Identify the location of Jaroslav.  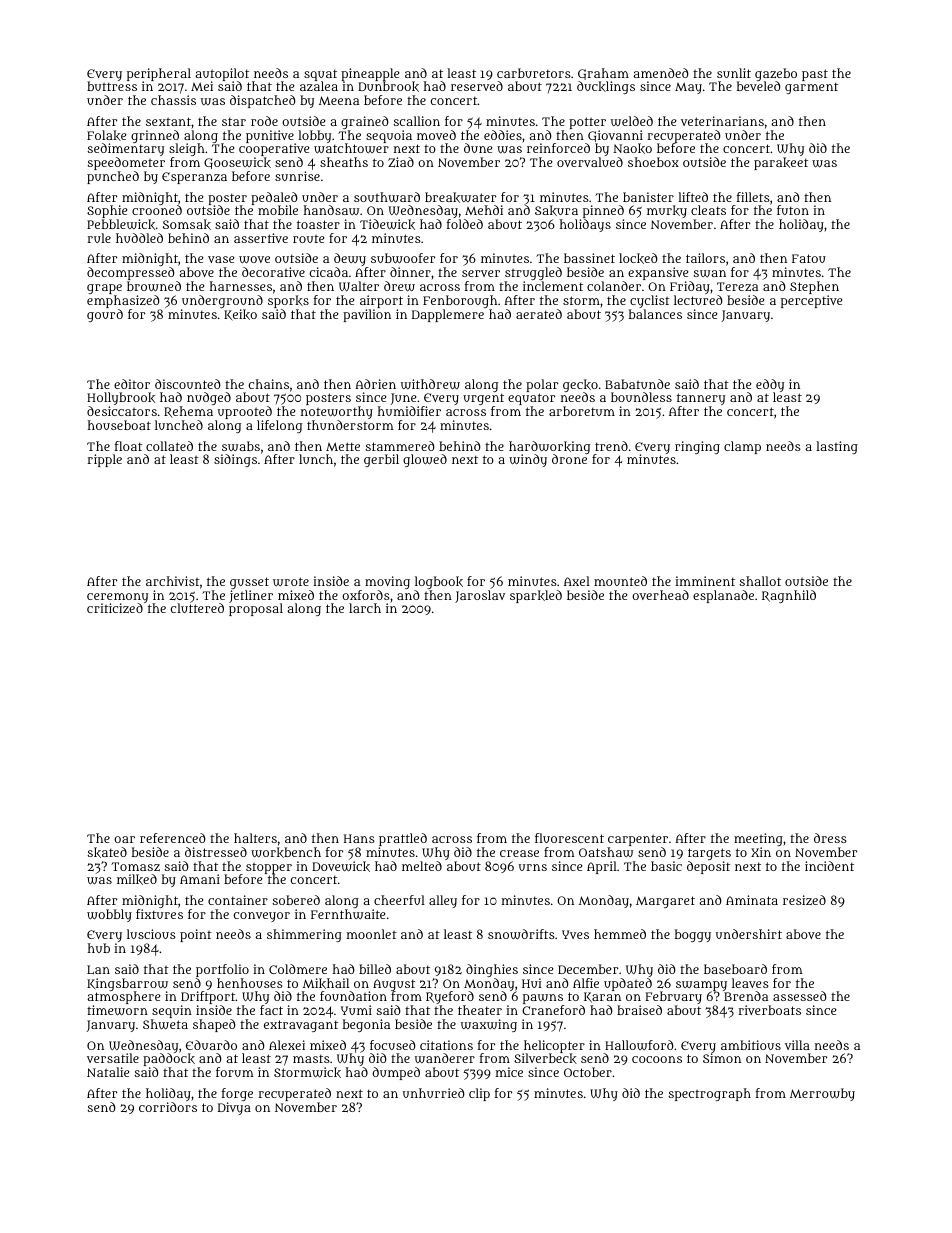
(480, 596).
